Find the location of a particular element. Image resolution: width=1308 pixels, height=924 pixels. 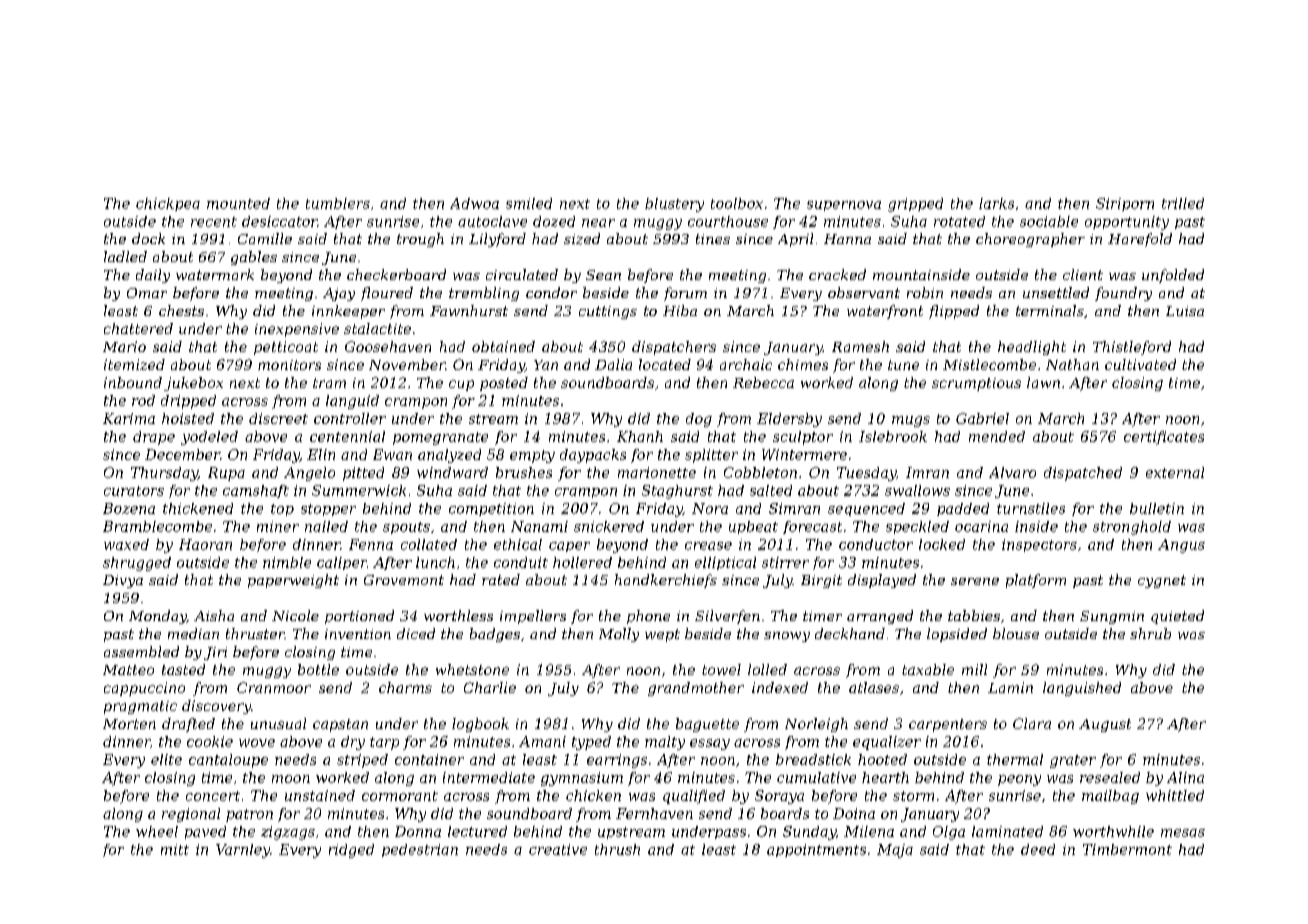

Thistleford is located at coordinates (1132, 348).
